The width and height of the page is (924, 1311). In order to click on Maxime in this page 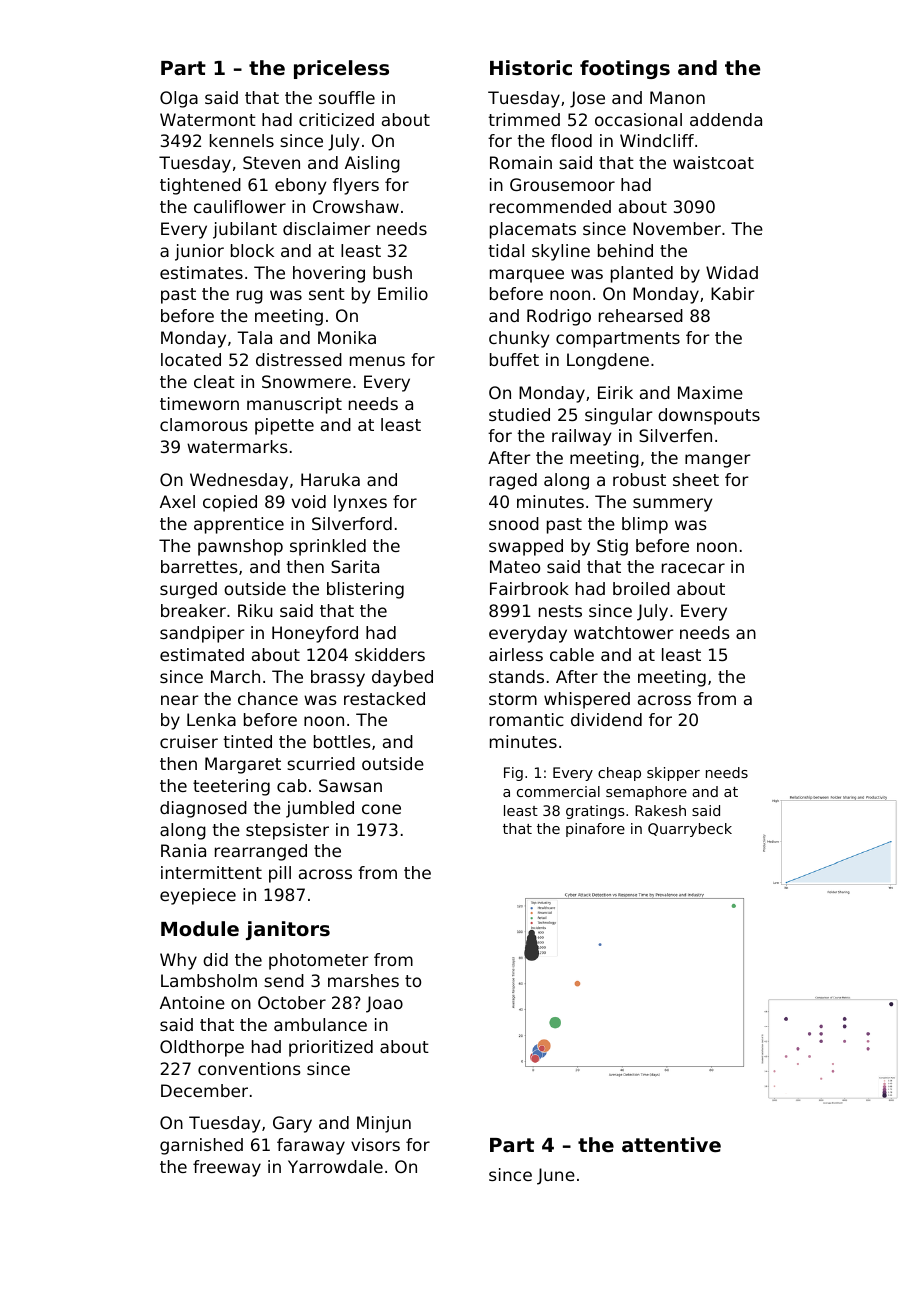, I will do `click(710, 392)`.
